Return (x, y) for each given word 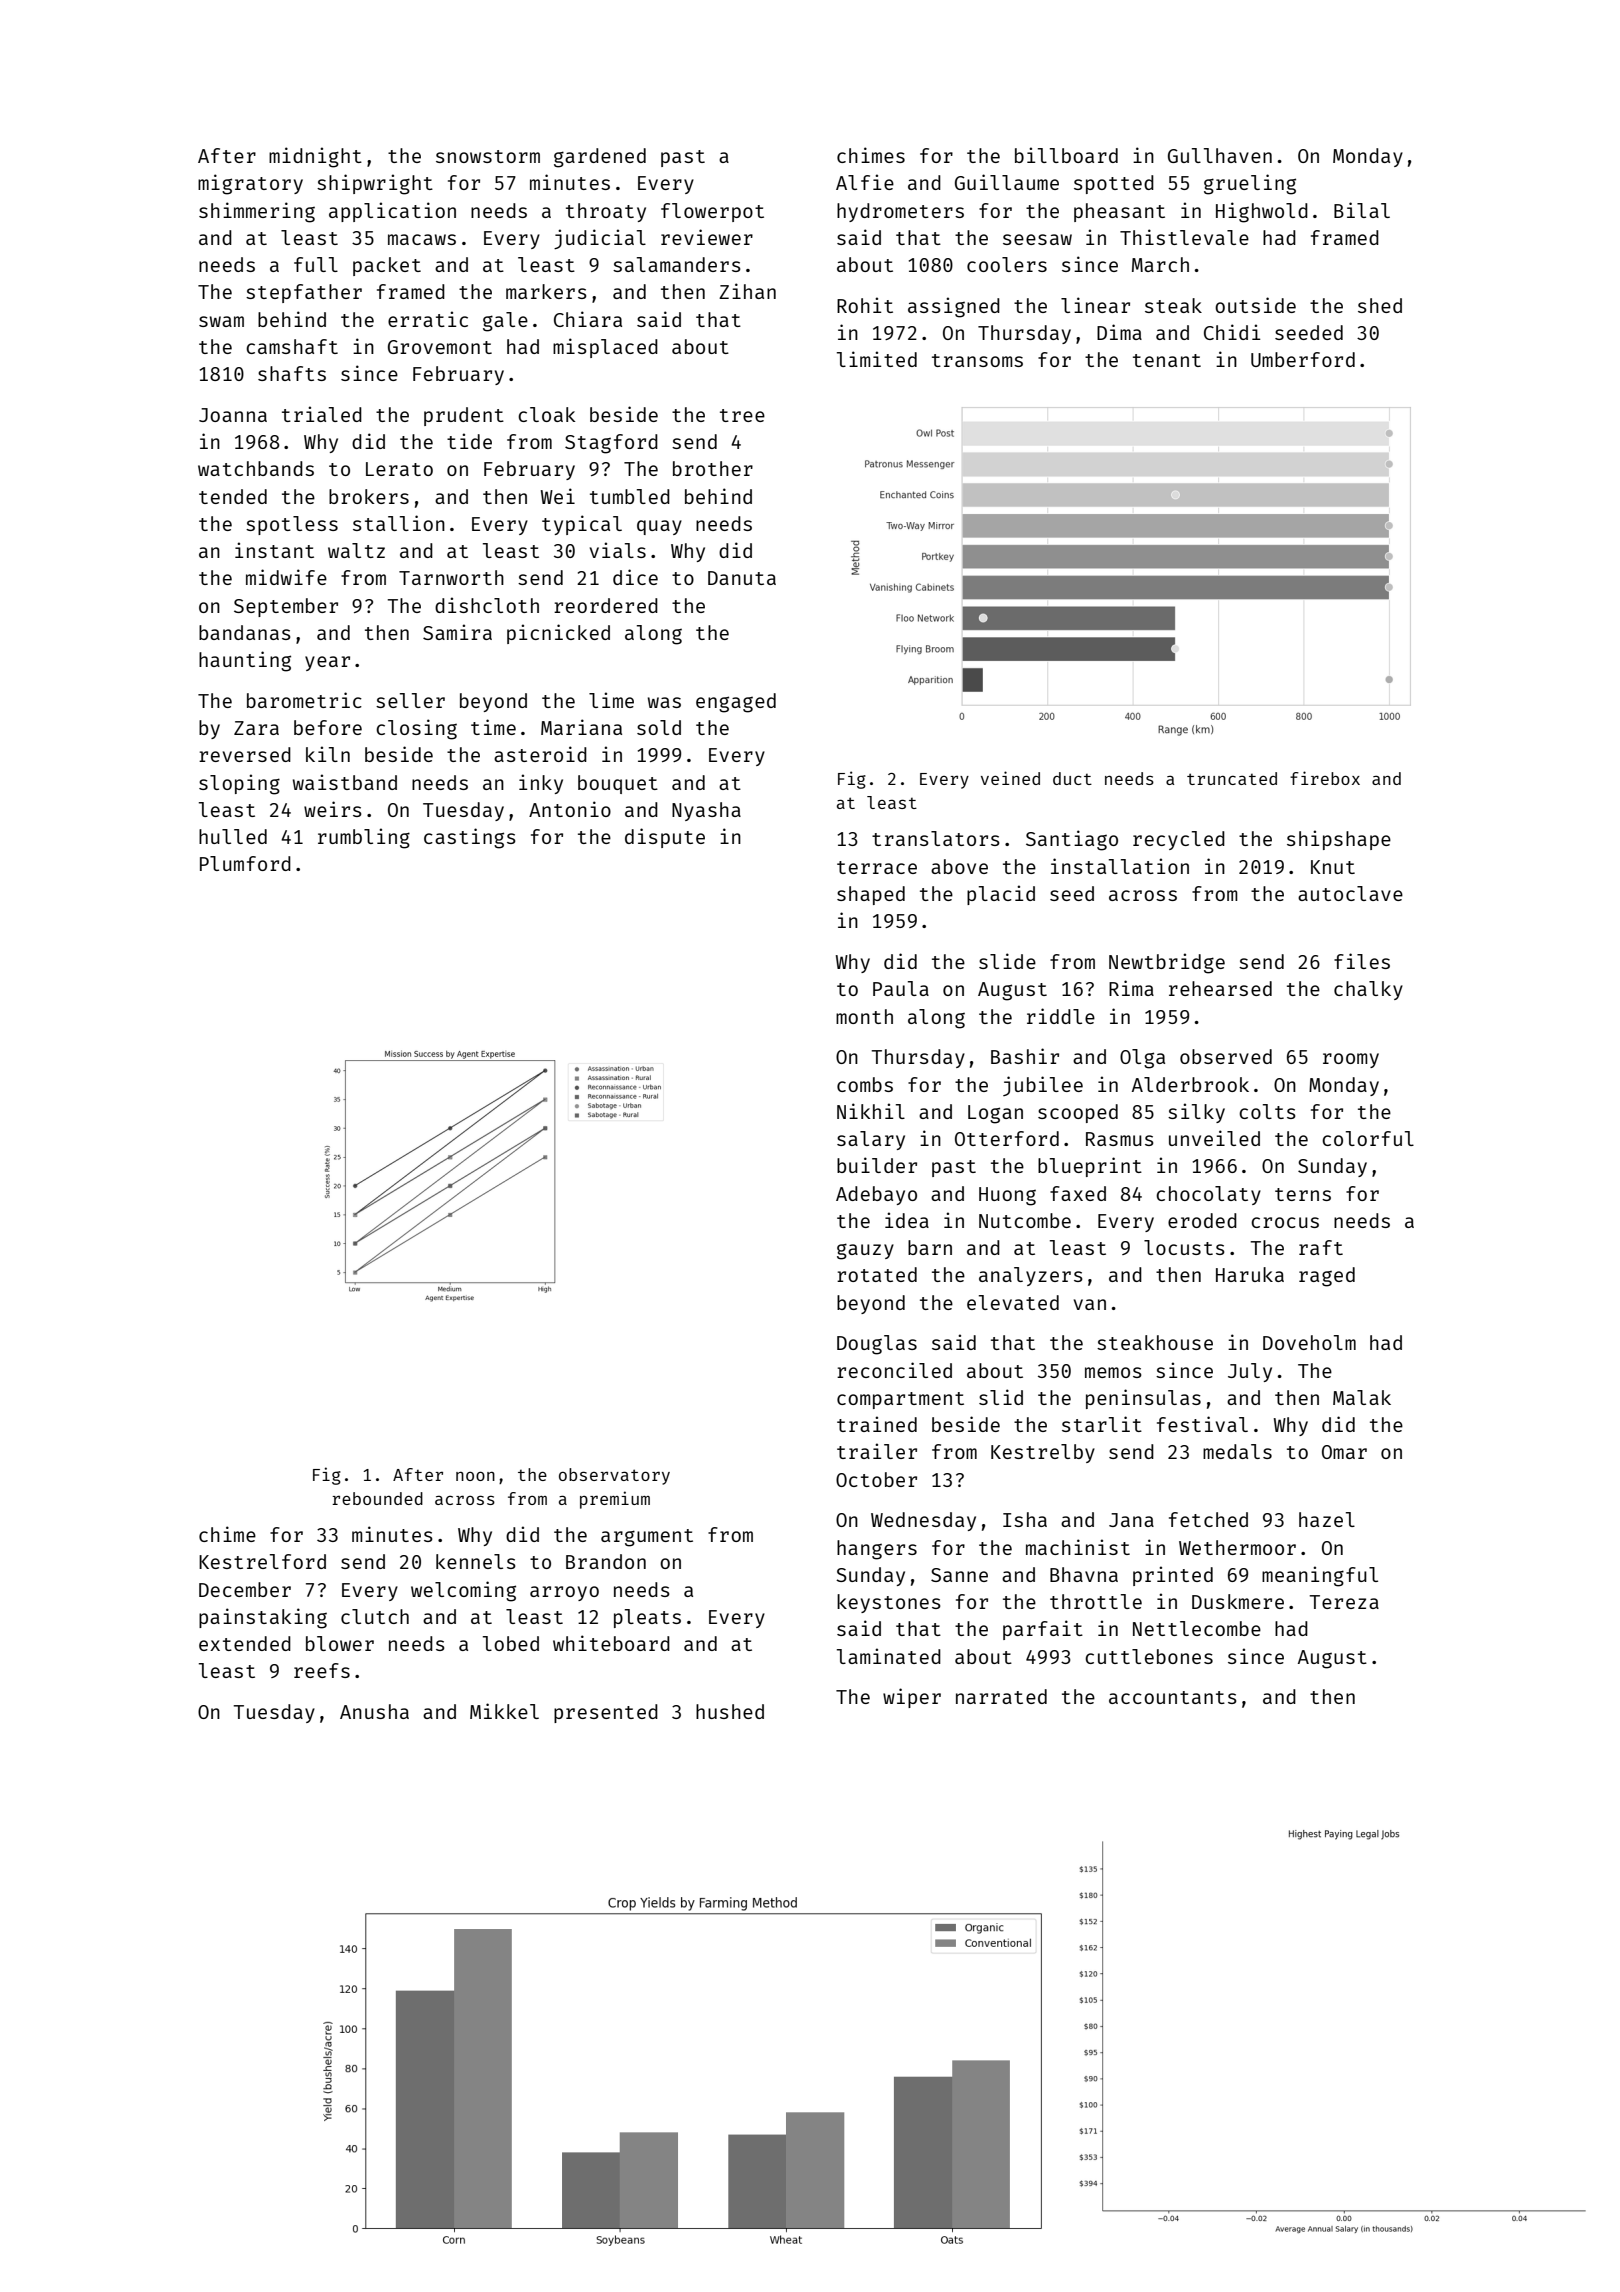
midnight (315, 157)
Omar (1344, 1452)
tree (742, 415)
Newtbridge (1167, 963)
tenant (1167, 360)
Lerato (399, 469)
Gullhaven (1220, 155)
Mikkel (504, 1711)
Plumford (245, 863)
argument (647, 1538)
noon (475, 1476)
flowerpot (712, 212)
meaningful (1320, 1576)
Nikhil (871, 1111)
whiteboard (611, 1643)
